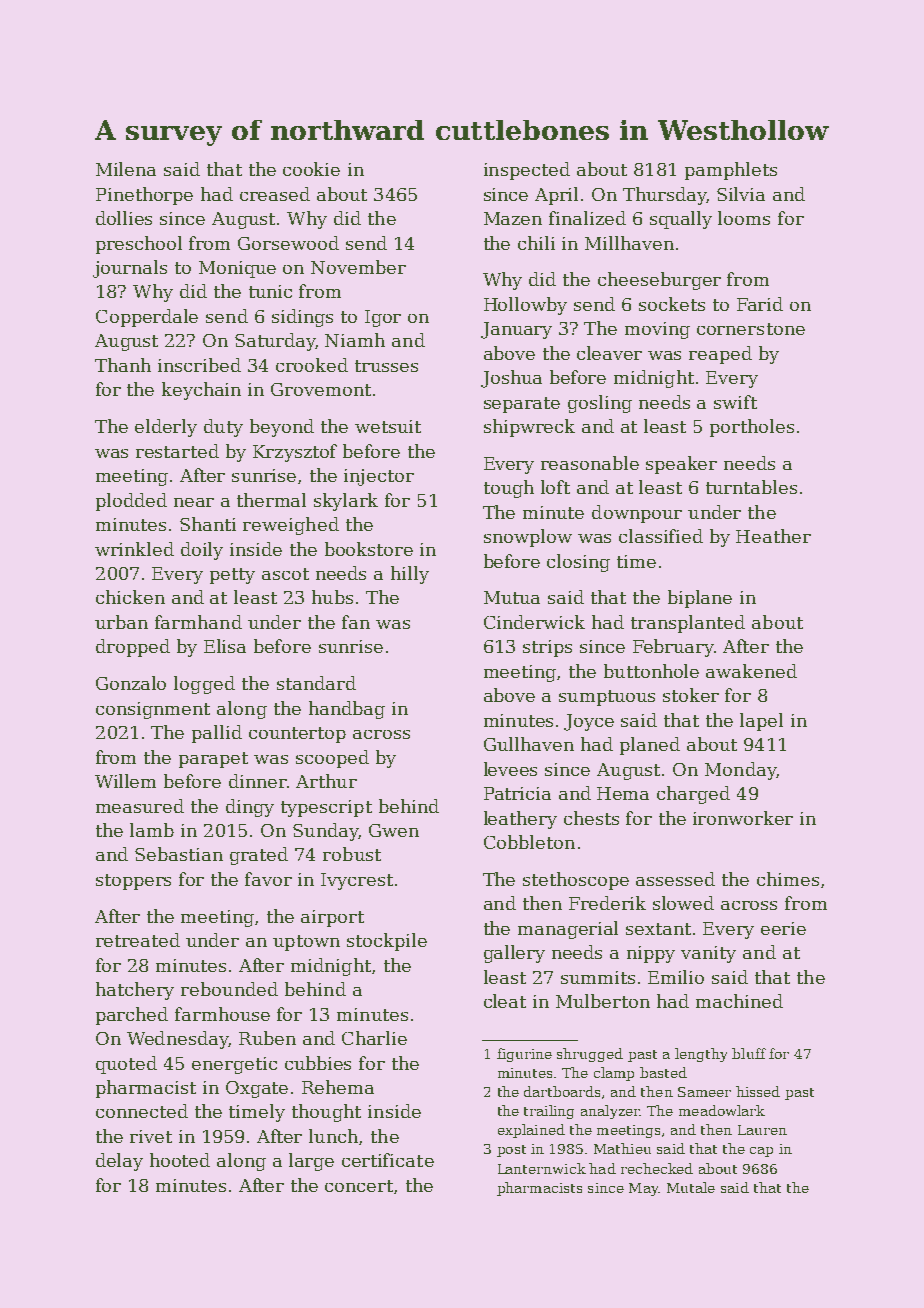 This screenshot has width=924, height=1308. I want to click on delay, so click(119, 1162).
